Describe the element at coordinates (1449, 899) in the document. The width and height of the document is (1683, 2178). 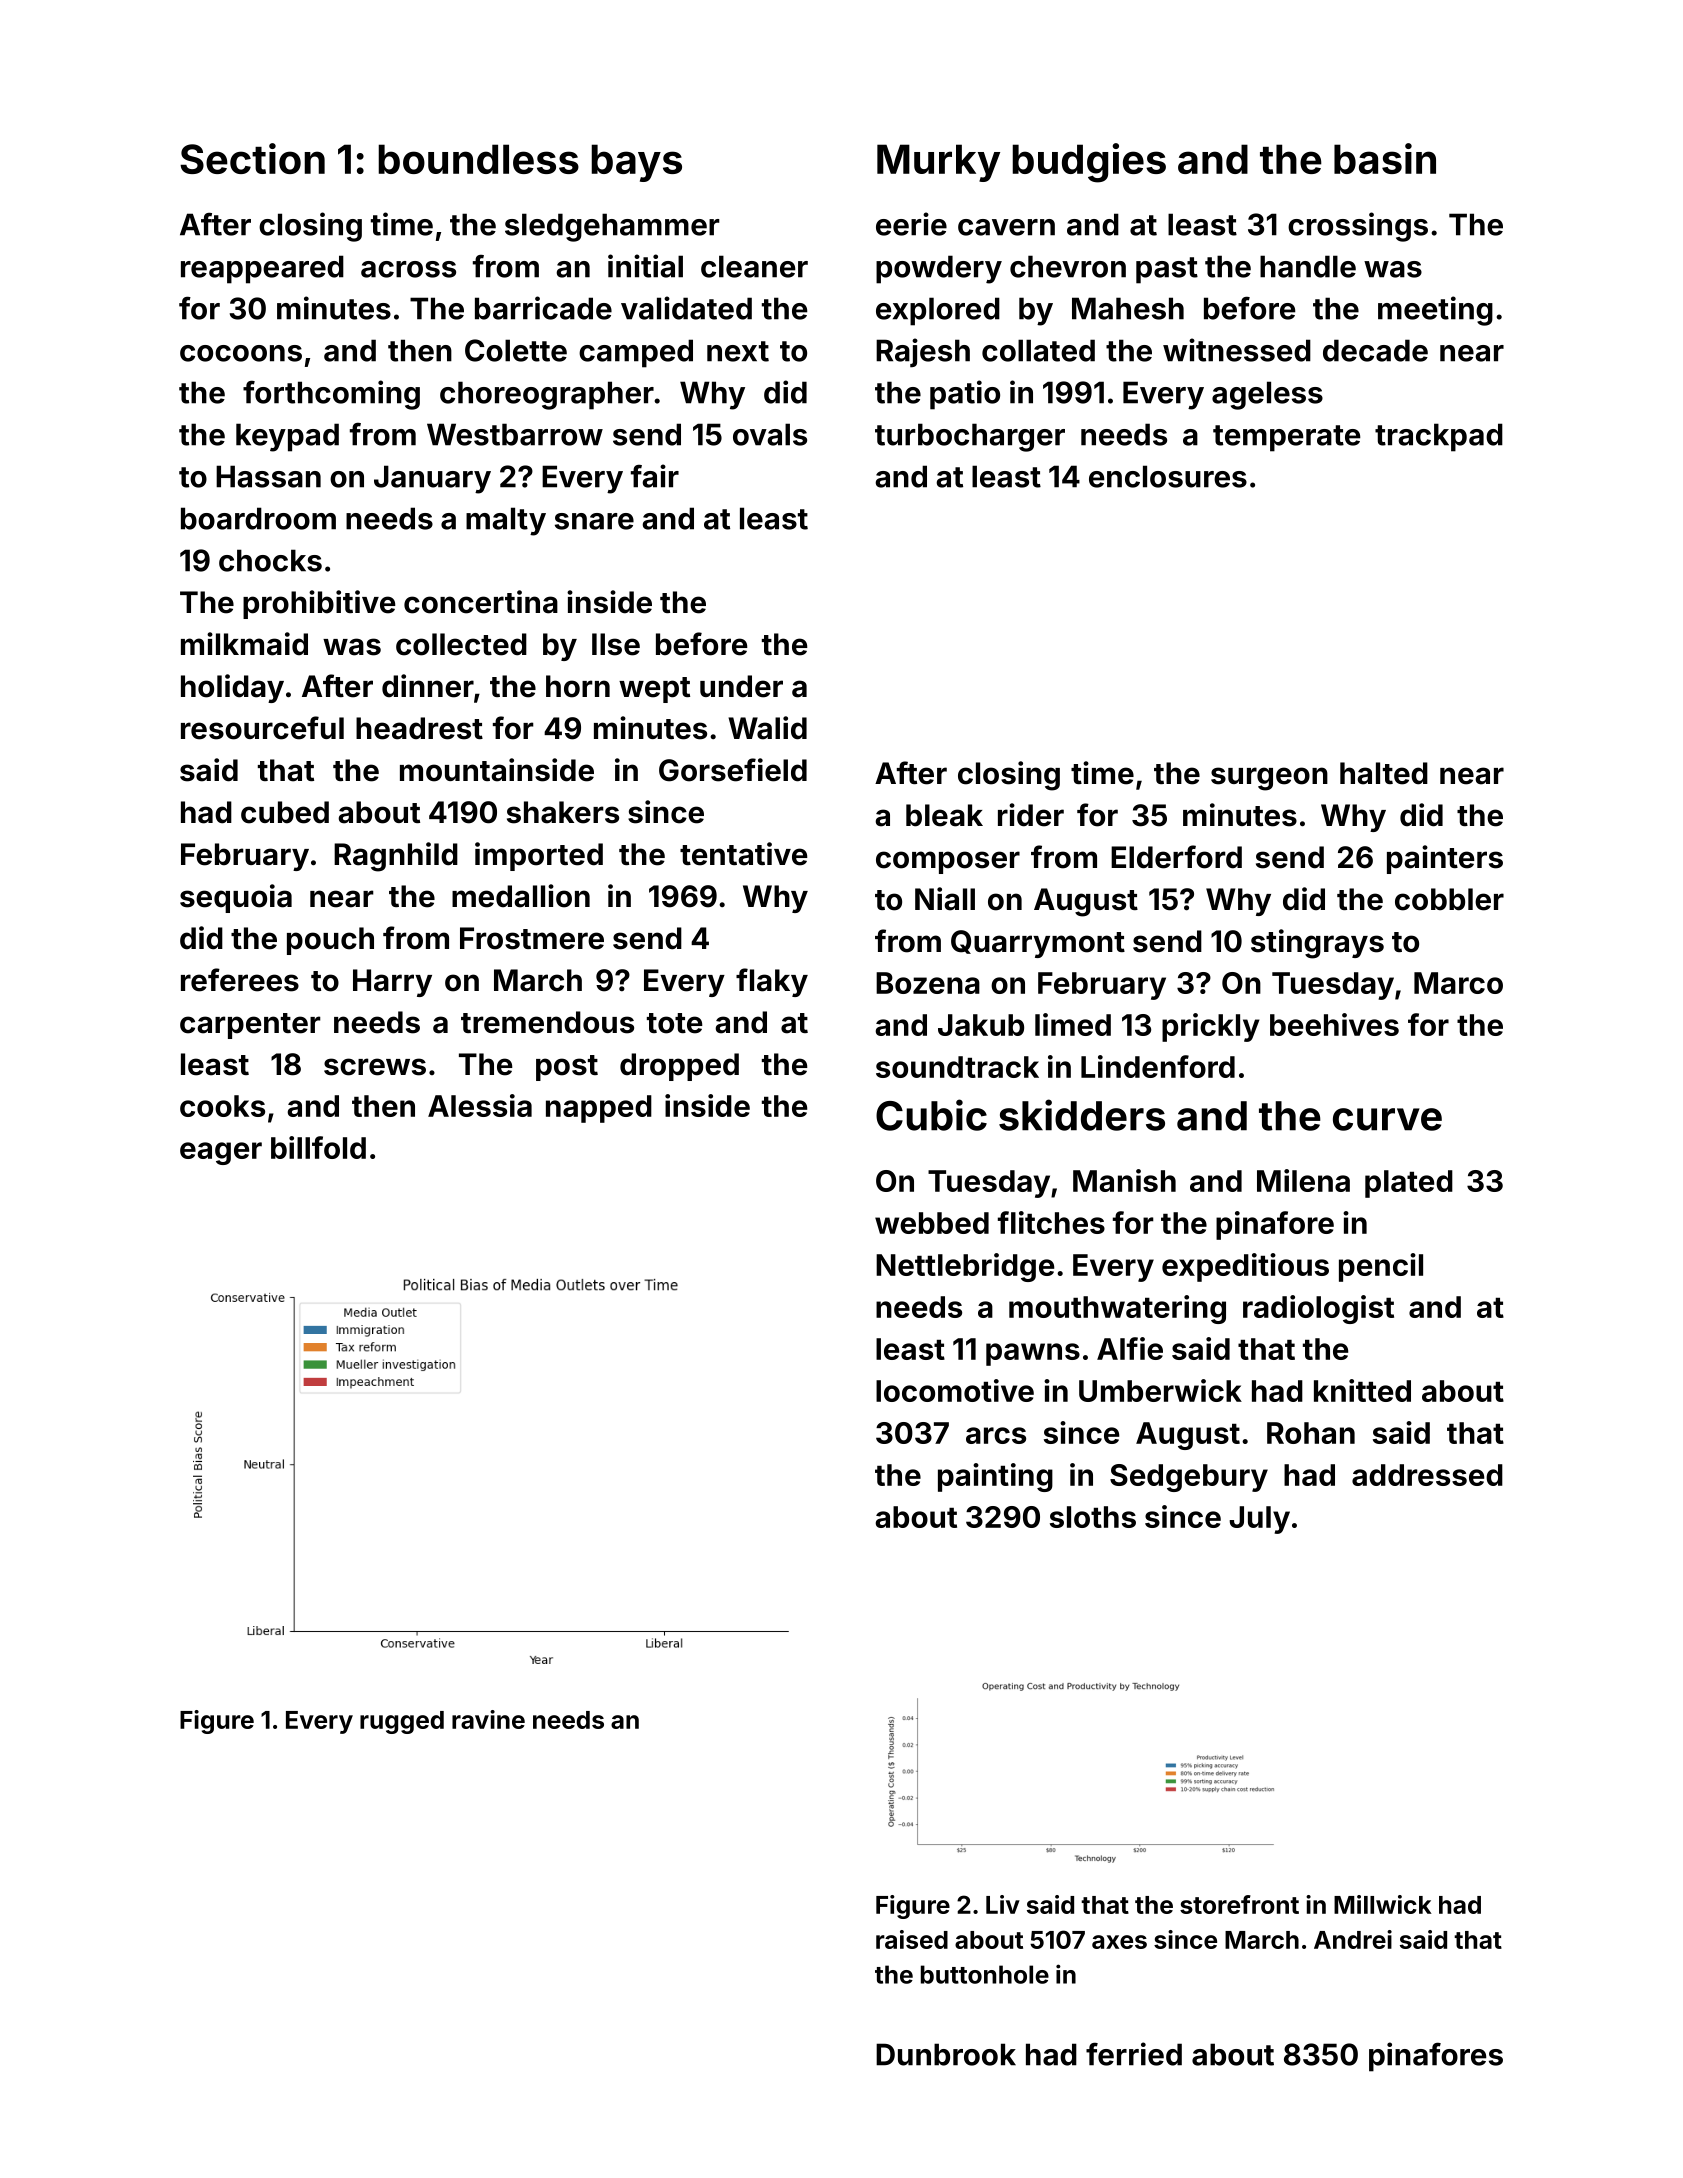
I see `cobbler` at that location.
